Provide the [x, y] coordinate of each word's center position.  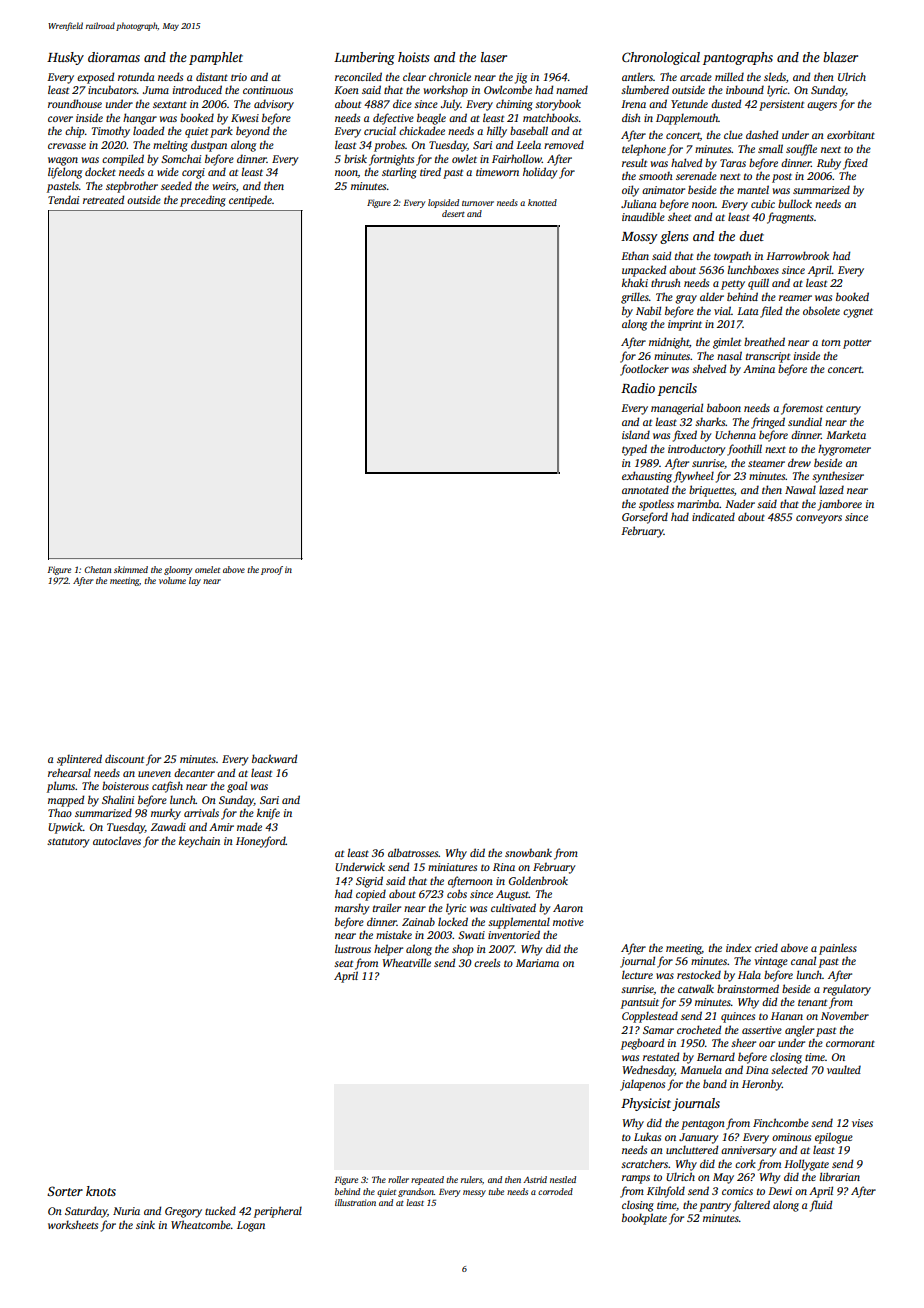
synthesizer [838, 477]
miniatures [452, 867]
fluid [821, 1206]
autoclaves [117, 840]
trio [239, 77]
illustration [355, 1202]
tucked [220, 1210]
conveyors [819, 519]
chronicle [450, 76]
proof [272, 570]
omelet [207, 569]
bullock [795, 203]
